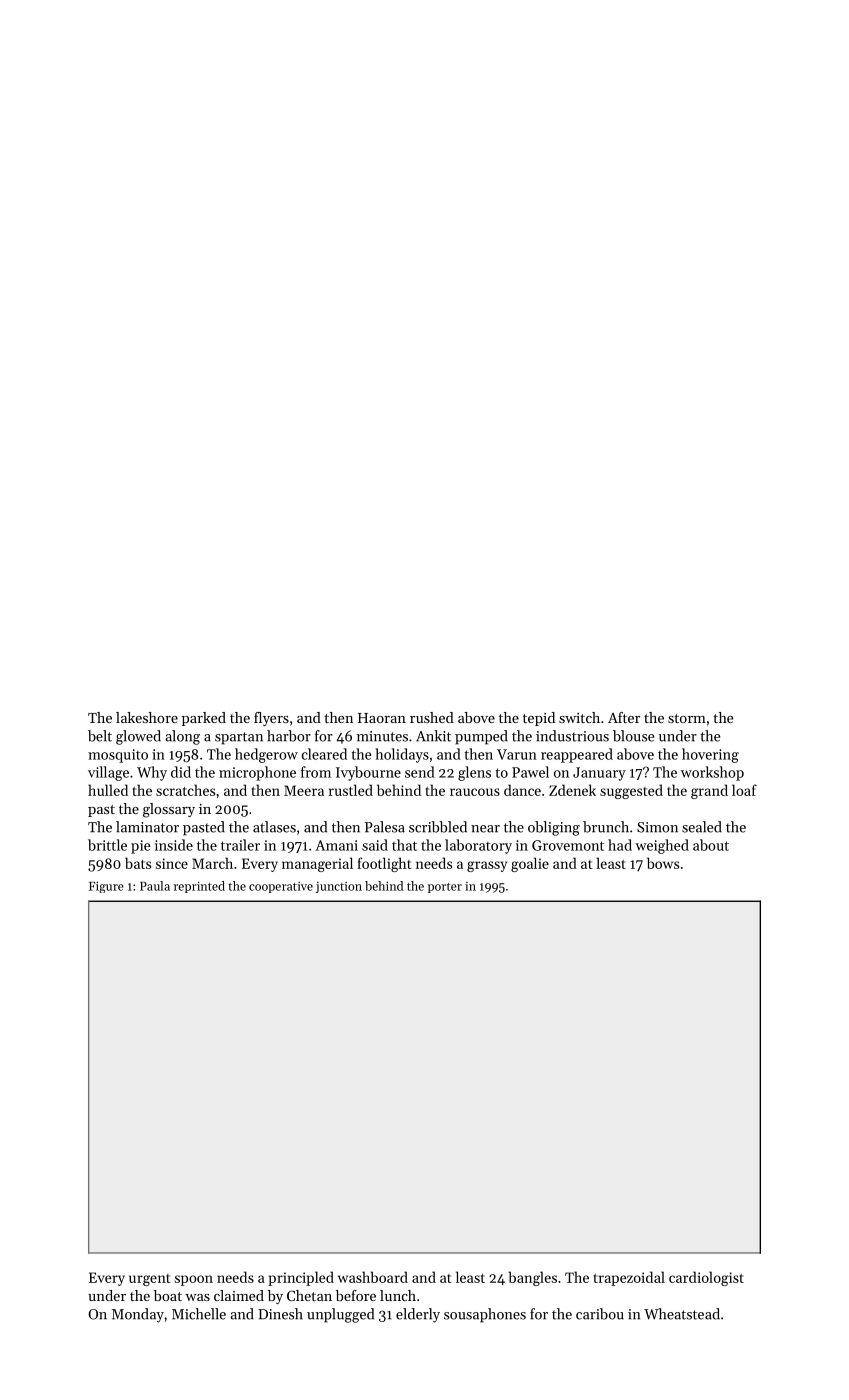 The image size is (849, 1400). I want to click on bows, so click(663, 863).
